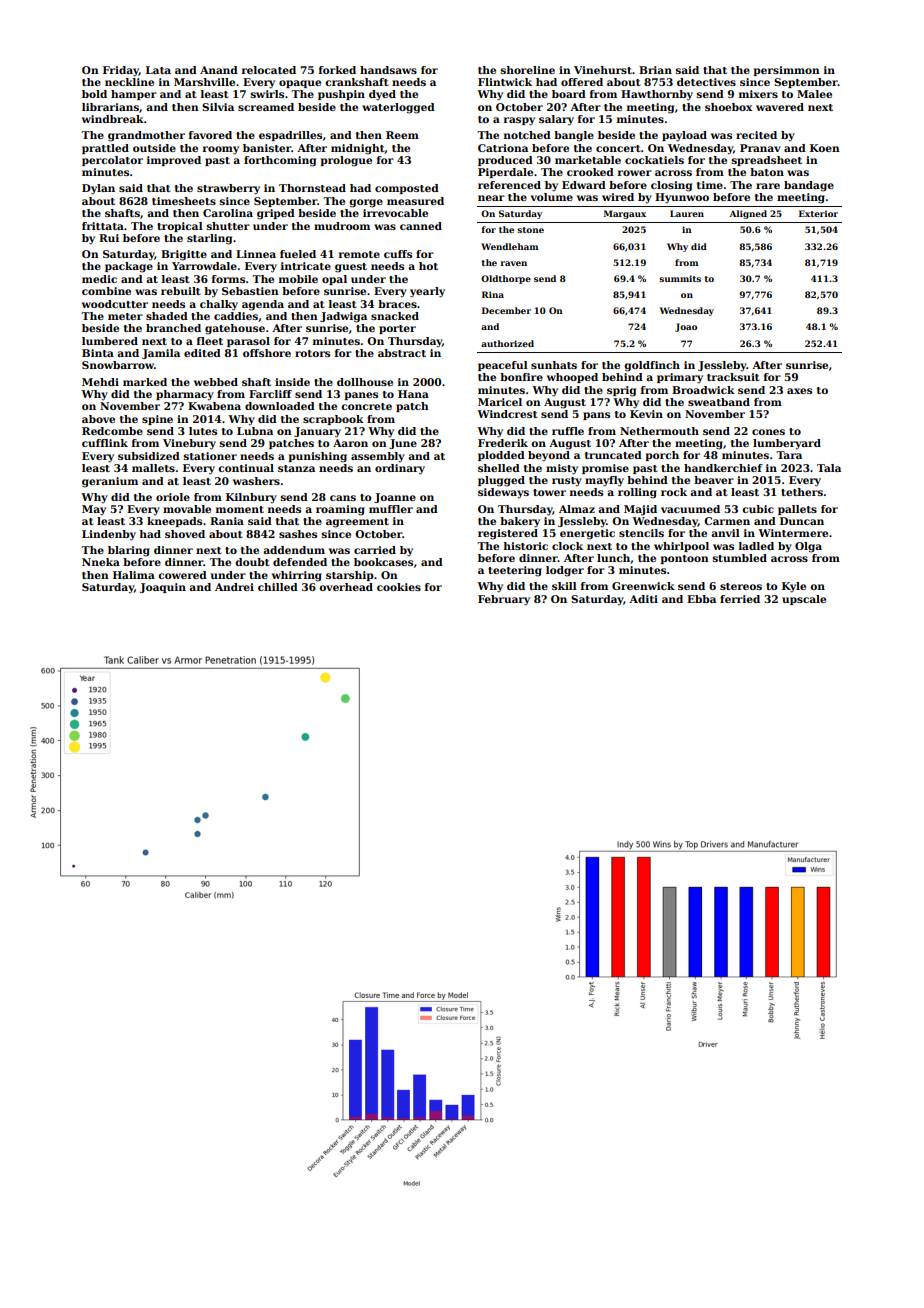  Describe the element at coordinates (809, 186) in the page. I see `bandage` at that location.
